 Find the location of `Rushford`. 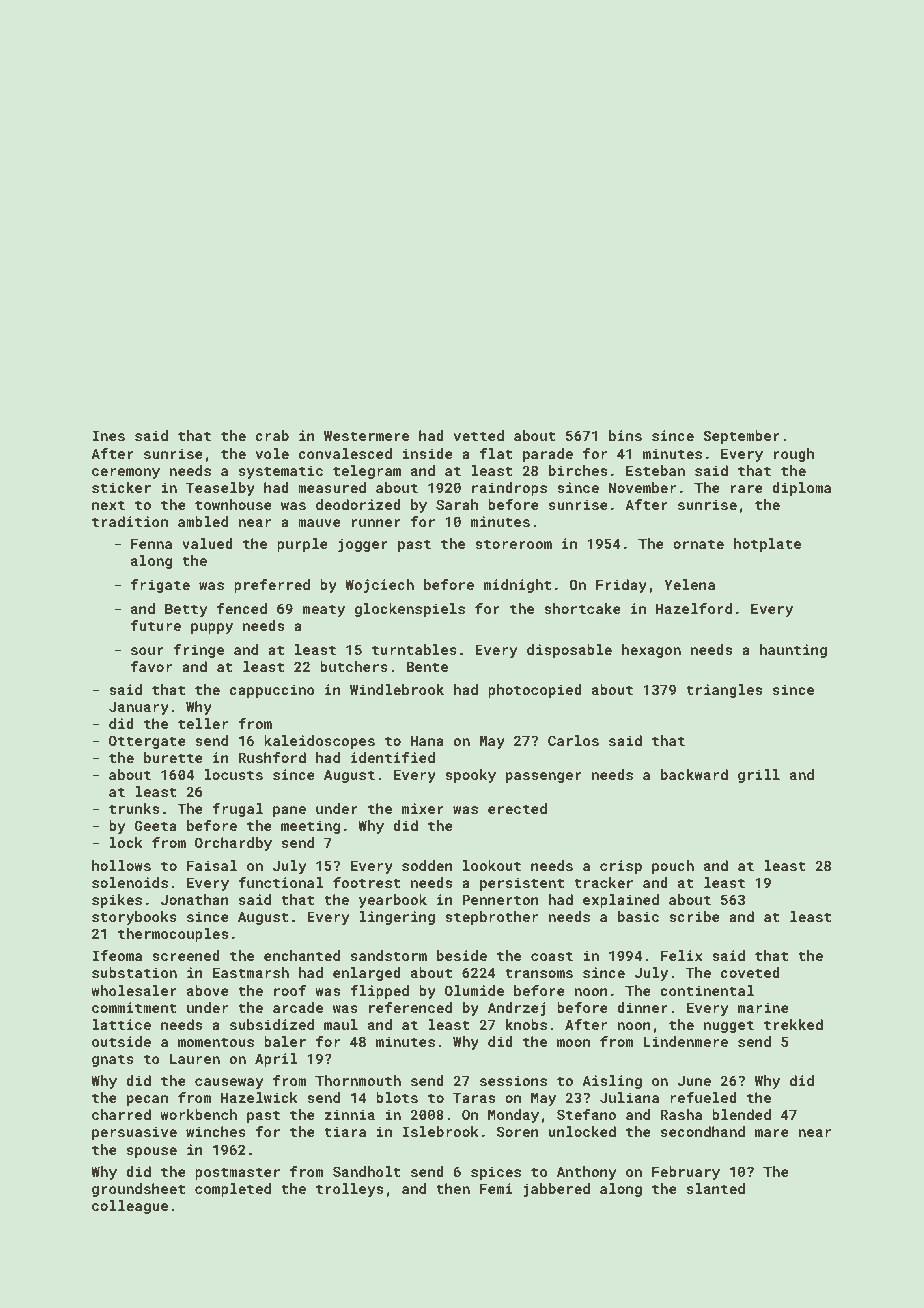

Rushford is located at coordinates (272, 757).
